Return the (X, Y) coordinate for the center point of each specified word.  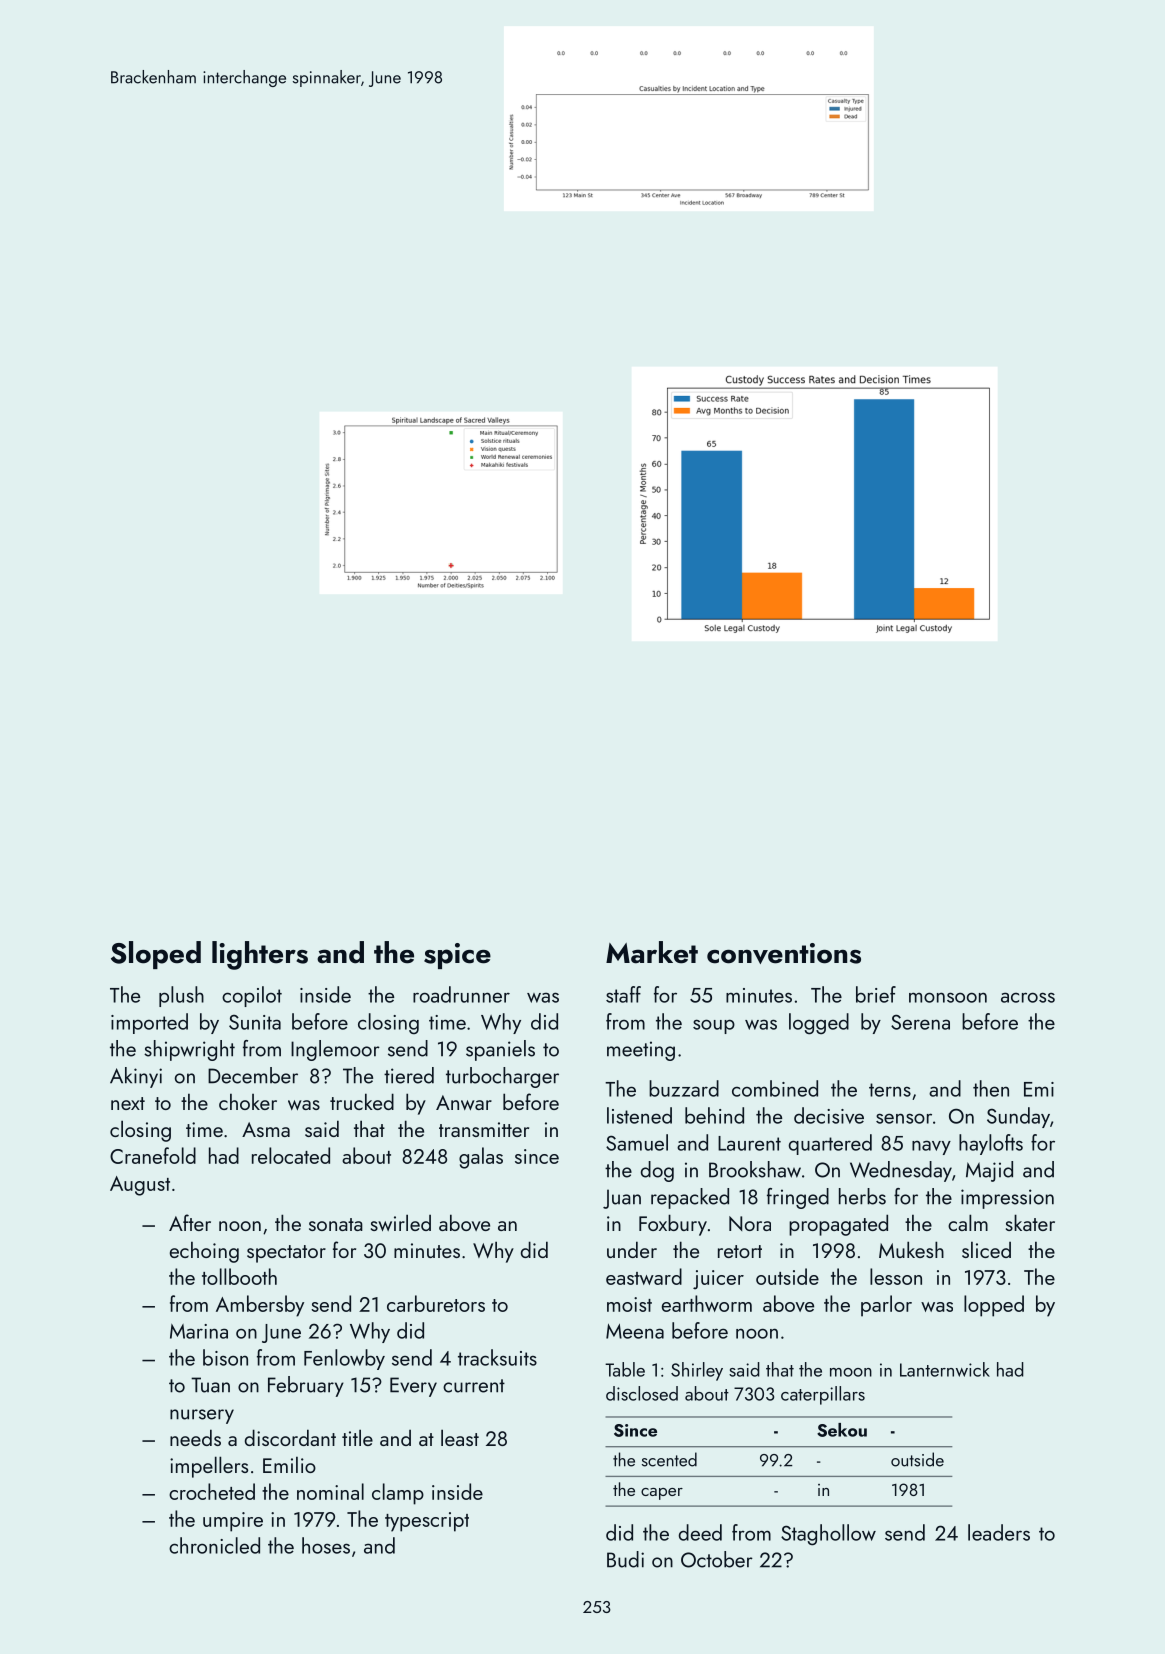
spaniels (500, 1050)
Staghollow (828, 1535)
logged (819, 1024)
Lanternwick (945, 1369)
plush (181, 996)
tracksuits (497, 1357)
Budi (625, 1559)
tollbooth (239, 1276)
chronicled (214, 1545)
